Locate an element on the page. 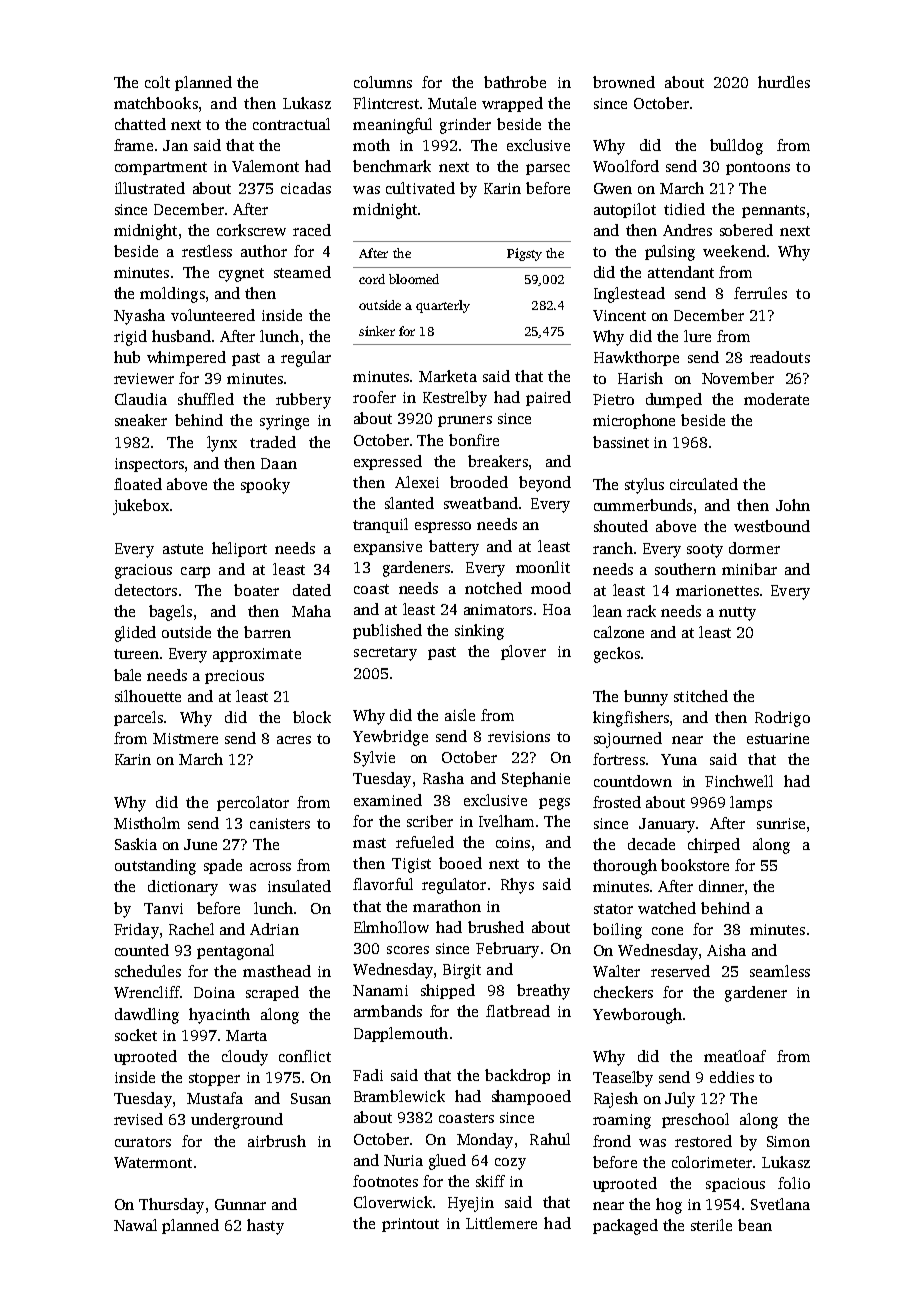 Image resolution: width=924 pixels, height=1308 pixels. Aisha is located at coordinates (726, 950).
